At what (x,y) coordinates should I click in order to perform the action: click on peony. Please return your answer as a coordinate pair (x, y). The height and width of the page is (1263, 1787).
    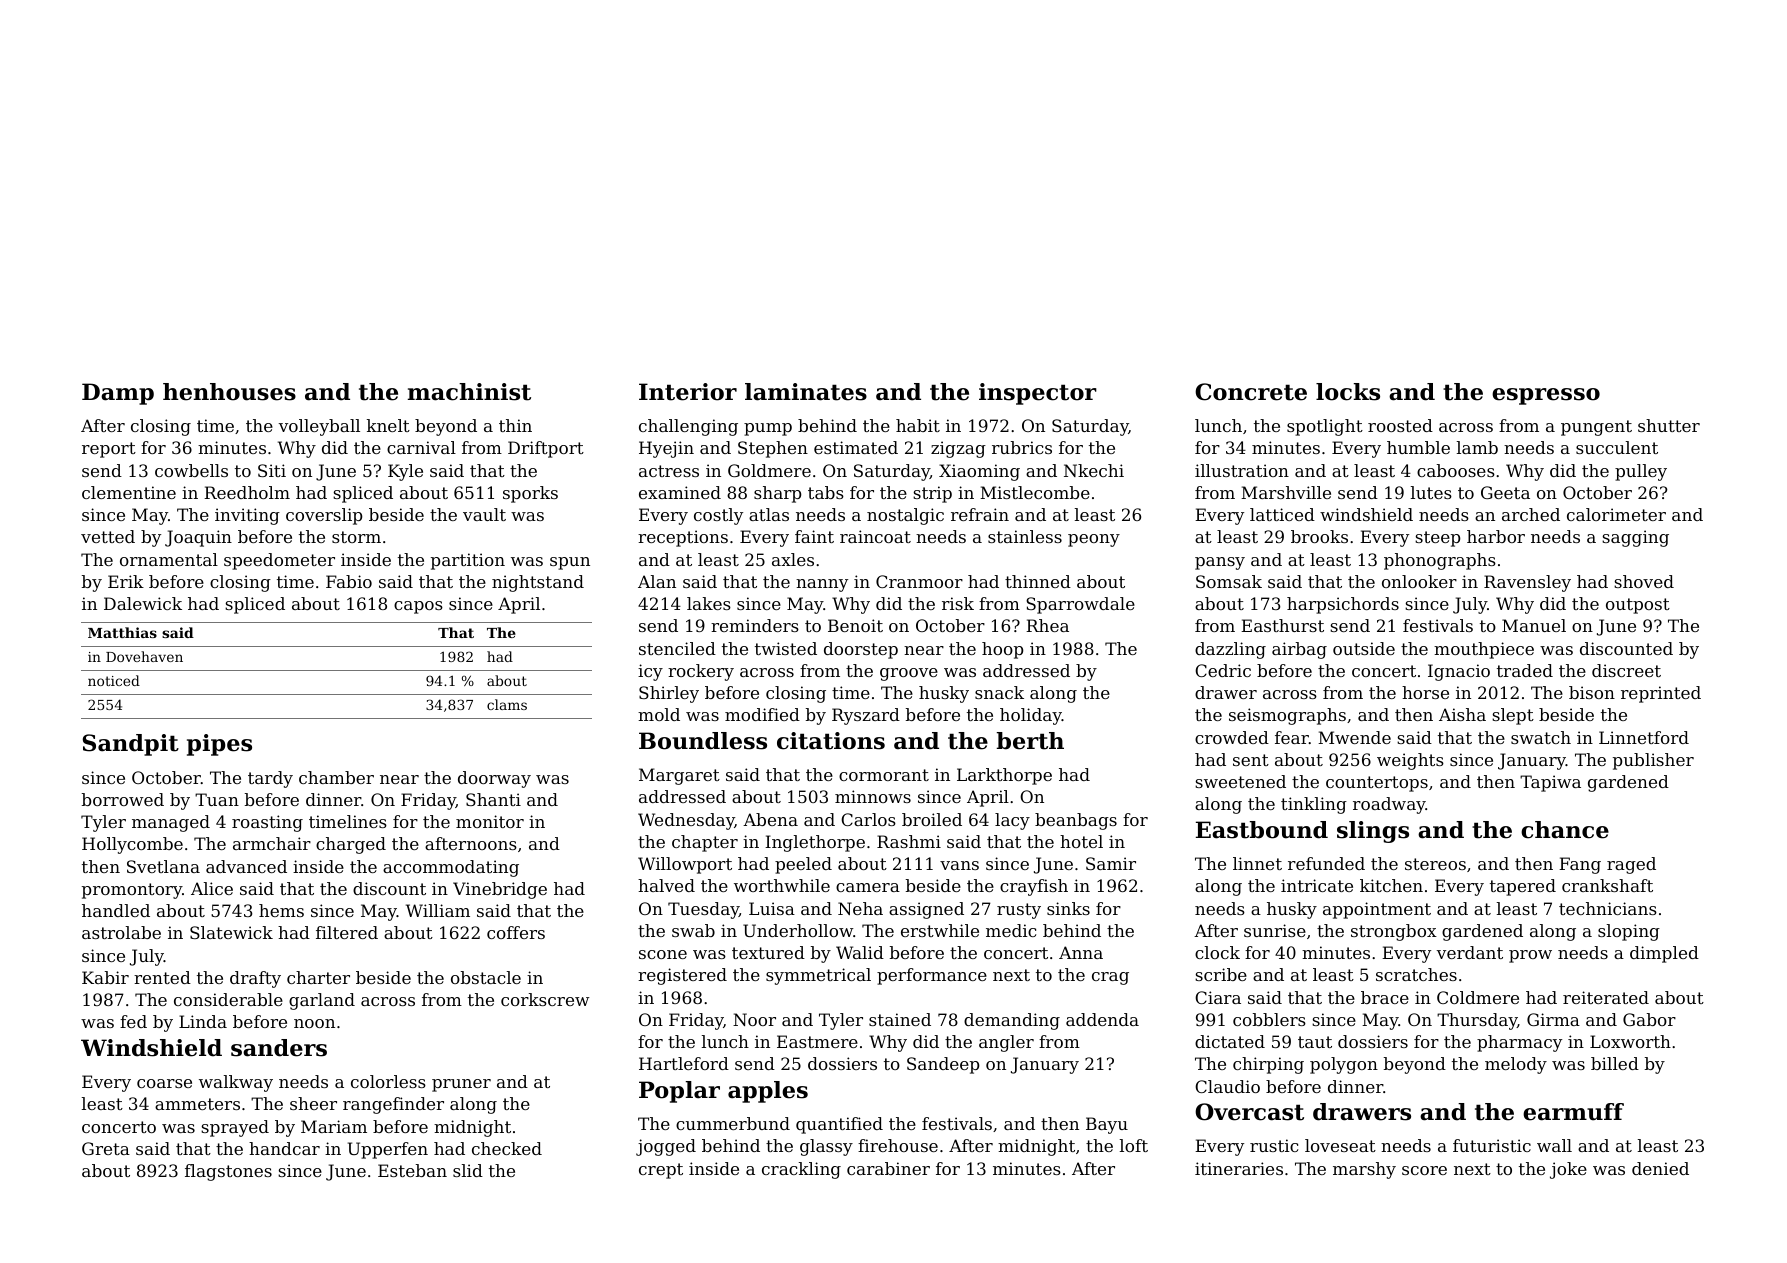
    Looking at the image, I should click on (1094, 540).
